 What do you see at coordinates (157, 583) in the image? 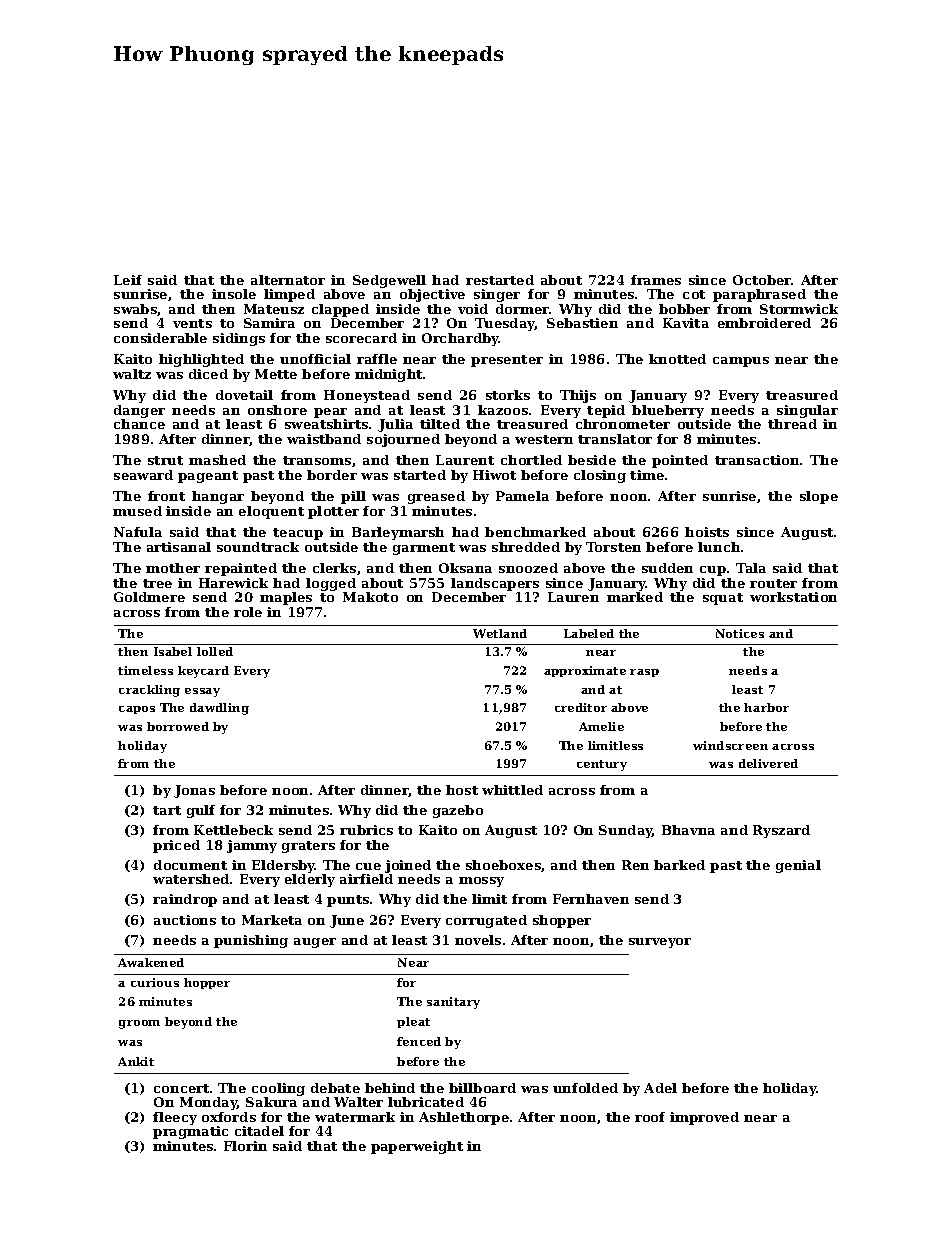
I see `tree` at bounding box center [157, 583].
